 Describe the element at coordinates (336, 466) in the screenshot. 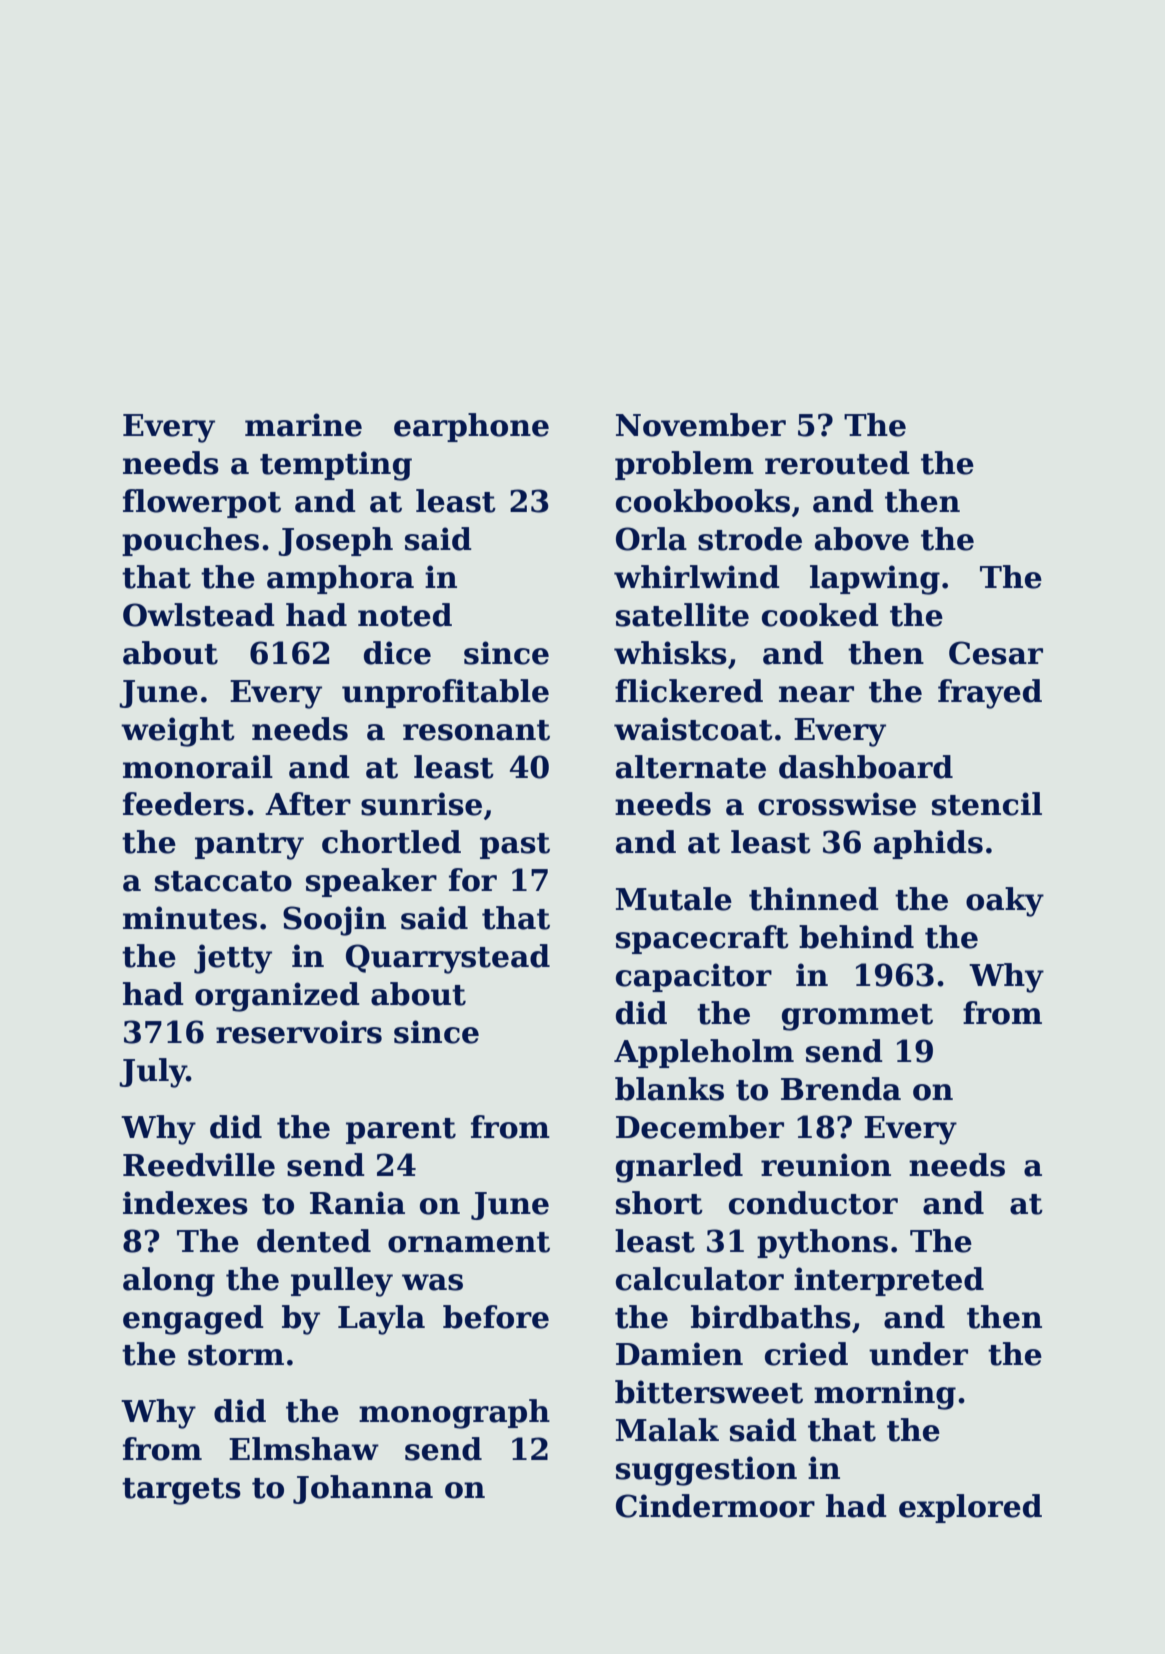

I see `tempting` at that location.
